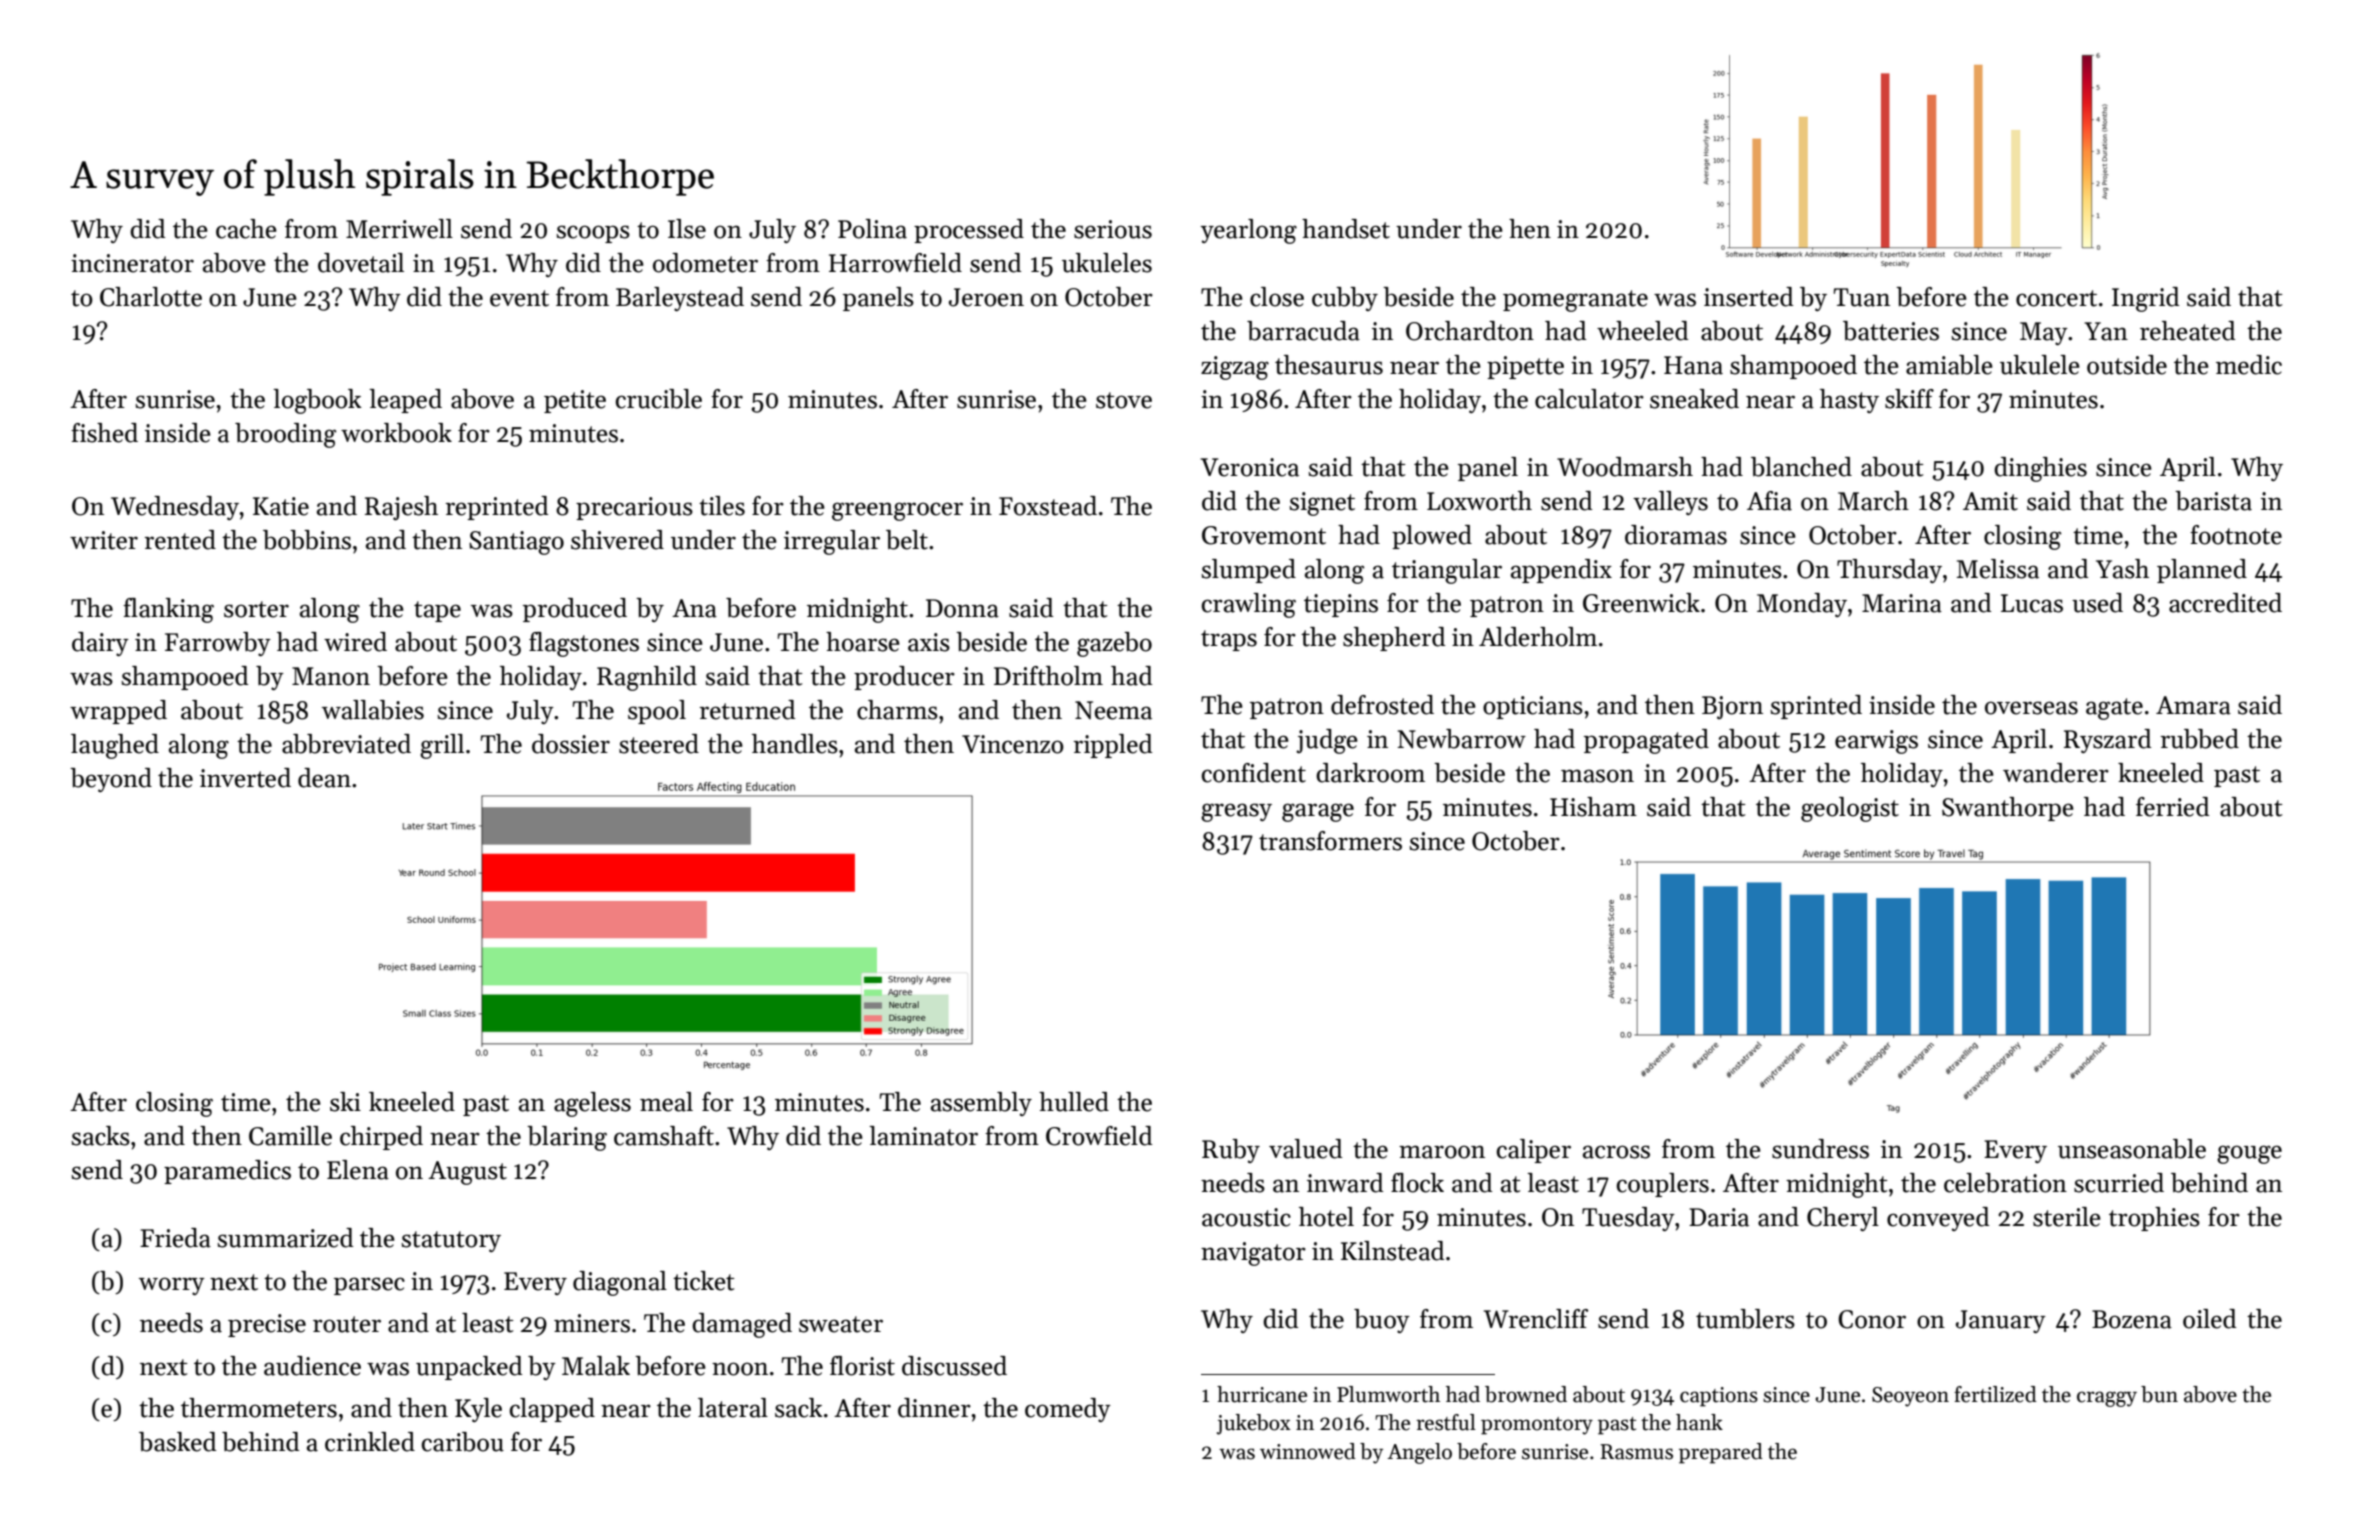 The image size is (2354, 1523). I want to click on across, so click(1616, 1152).
